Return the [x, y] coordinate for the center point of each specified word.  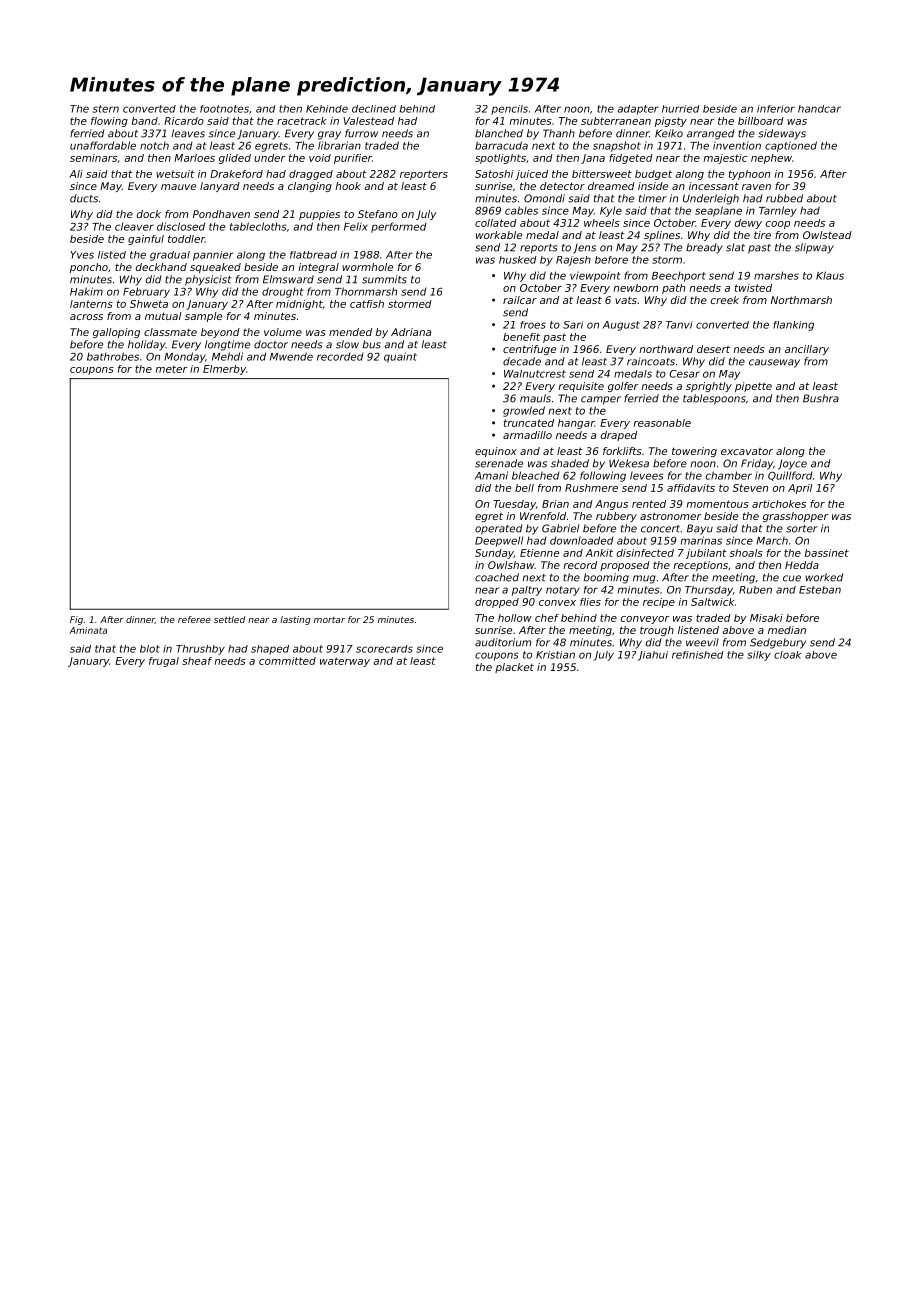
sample [203, 317]
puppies [319, 215]
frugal [164, 662]
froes [533, 325]
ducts [84, 198]
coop [778, 225]
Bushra [821, 398]
